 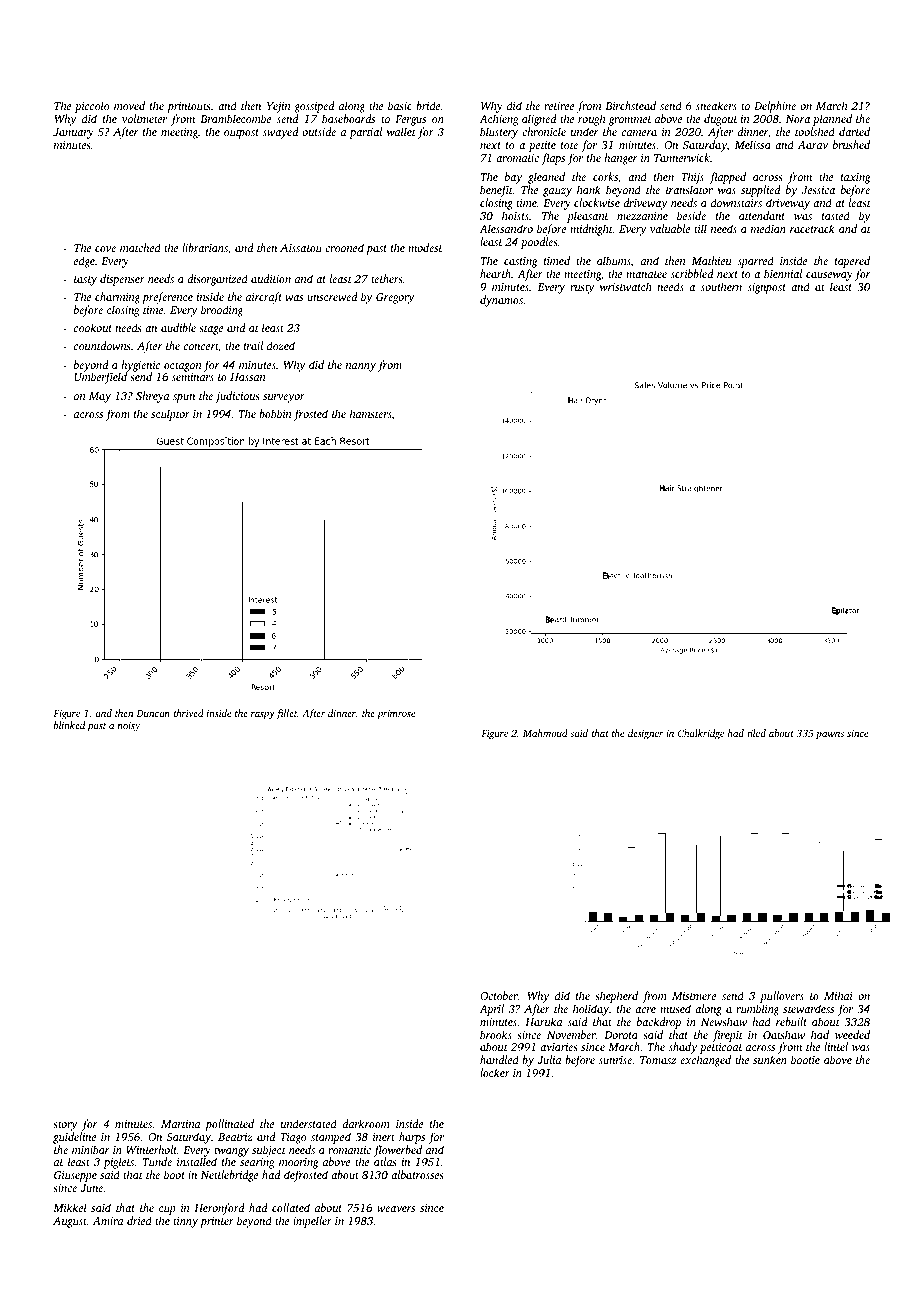 I want to click on thrived, so click(x=189, y=713).
